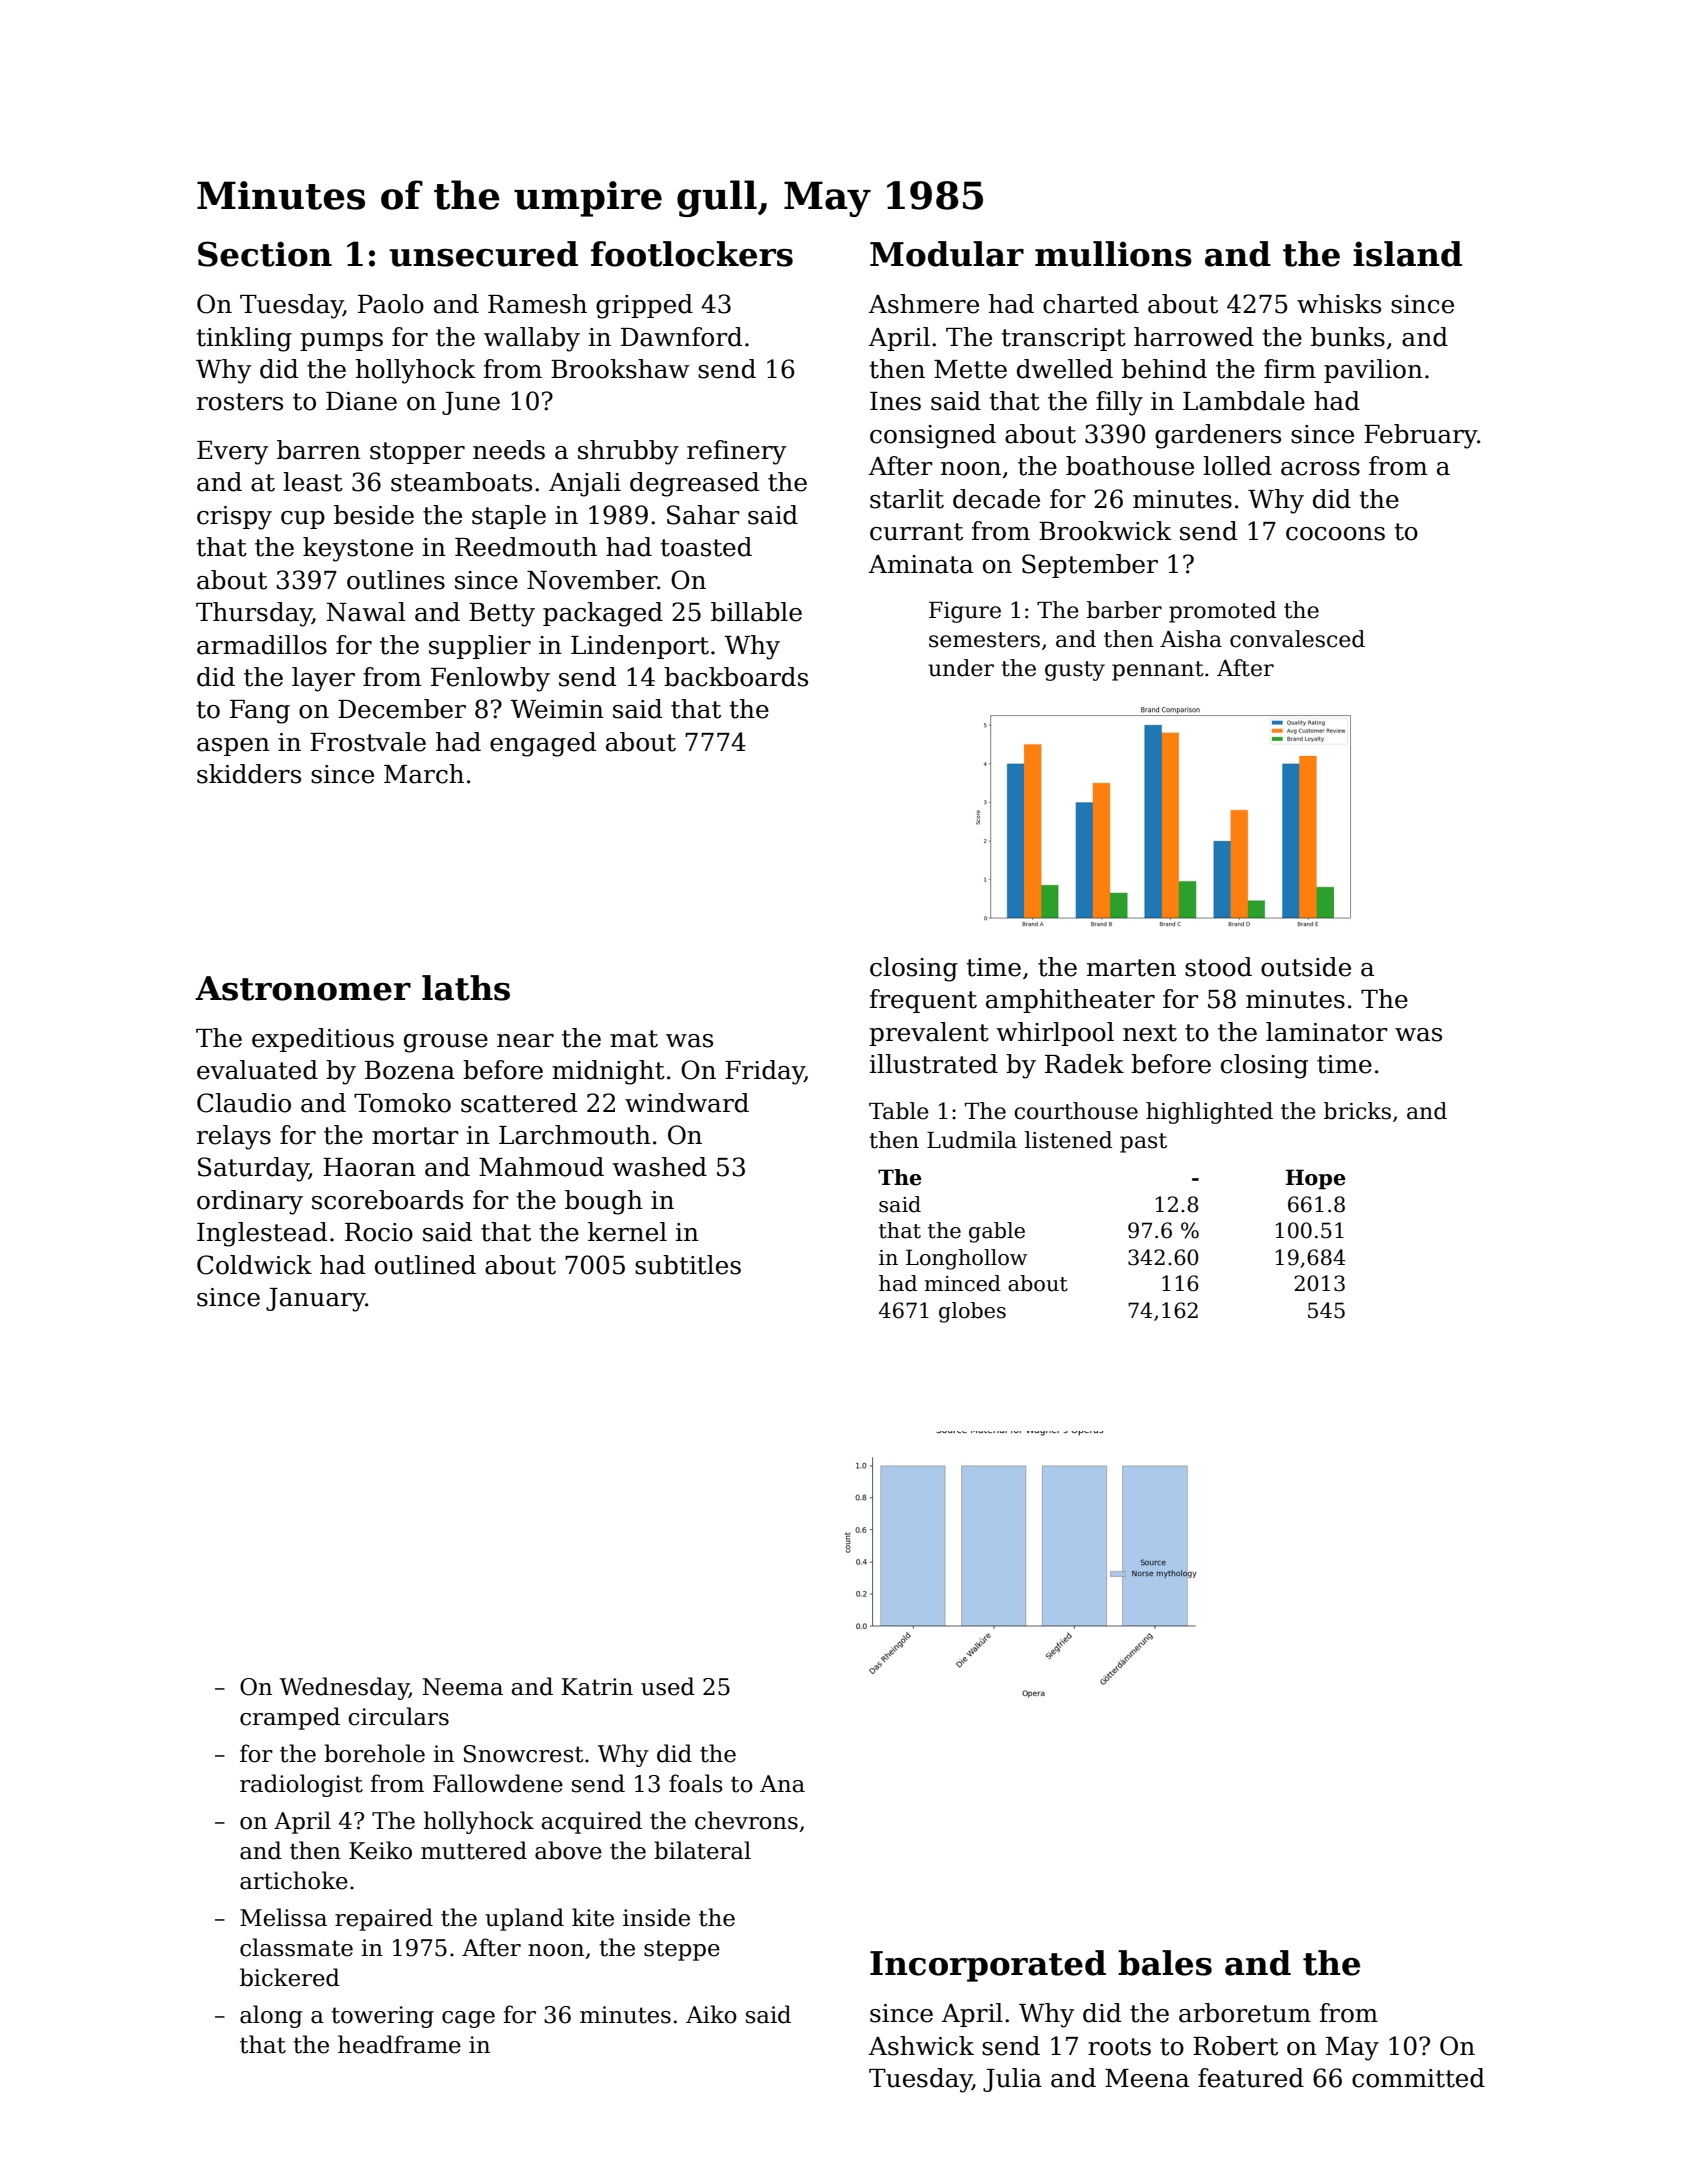  I want to click on pavilion, so click(1373, 371).
